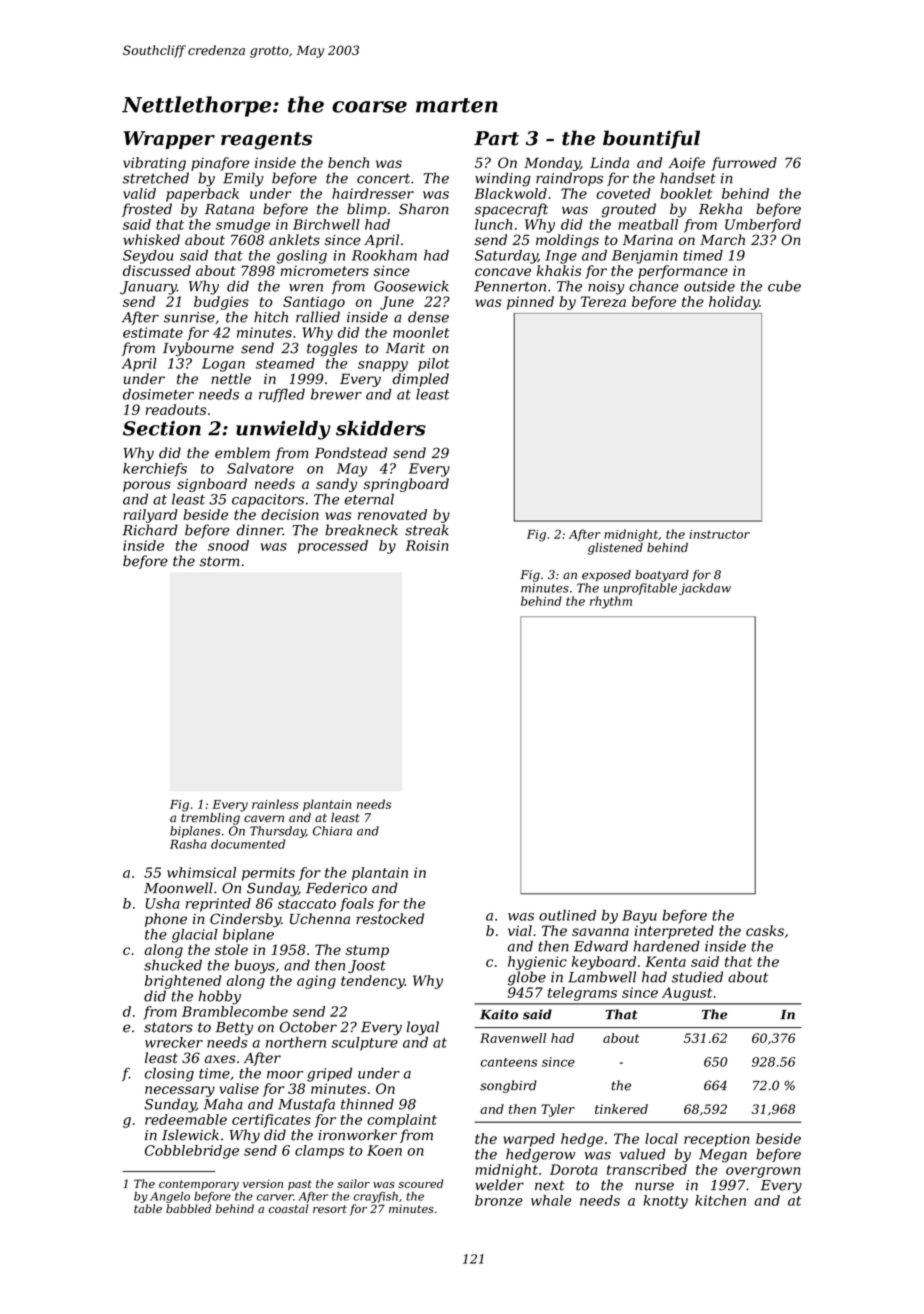 This screenshot has width=924, height=1314. Describe the element at coordinates (496, 138) in the screenshot. I see `Part` at that location.
